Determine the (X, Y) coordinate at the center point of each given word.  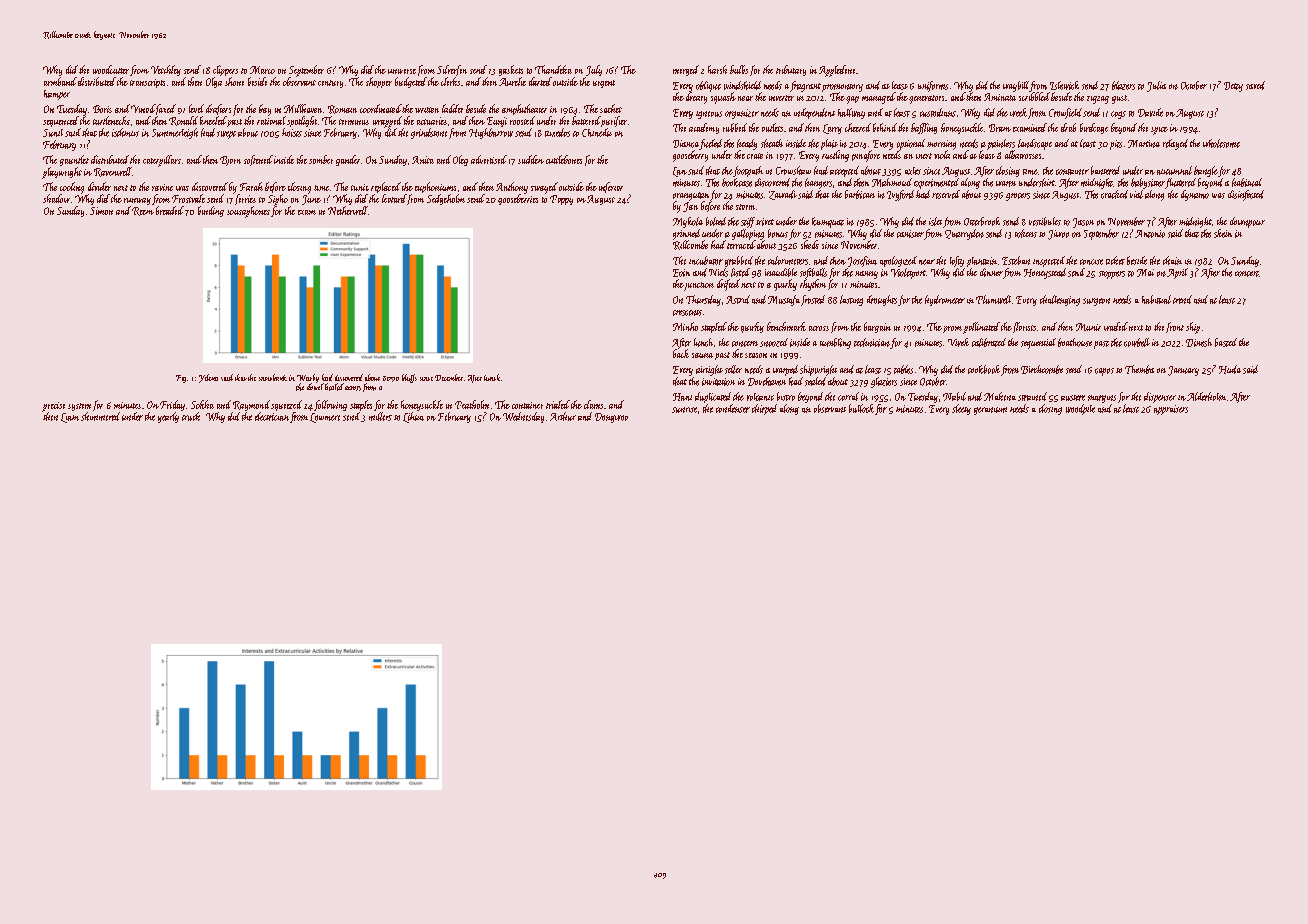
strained (1032, 396)
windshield (742, 85)
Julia (1156, 86)
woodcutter (111, 69)
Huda (1230, 369)
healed (334, 387)
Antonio (1150, 234)
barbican (860, 194)
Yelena (208, 378)
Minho (685, 326)
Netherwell (348, 210)
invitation (718, 382)
